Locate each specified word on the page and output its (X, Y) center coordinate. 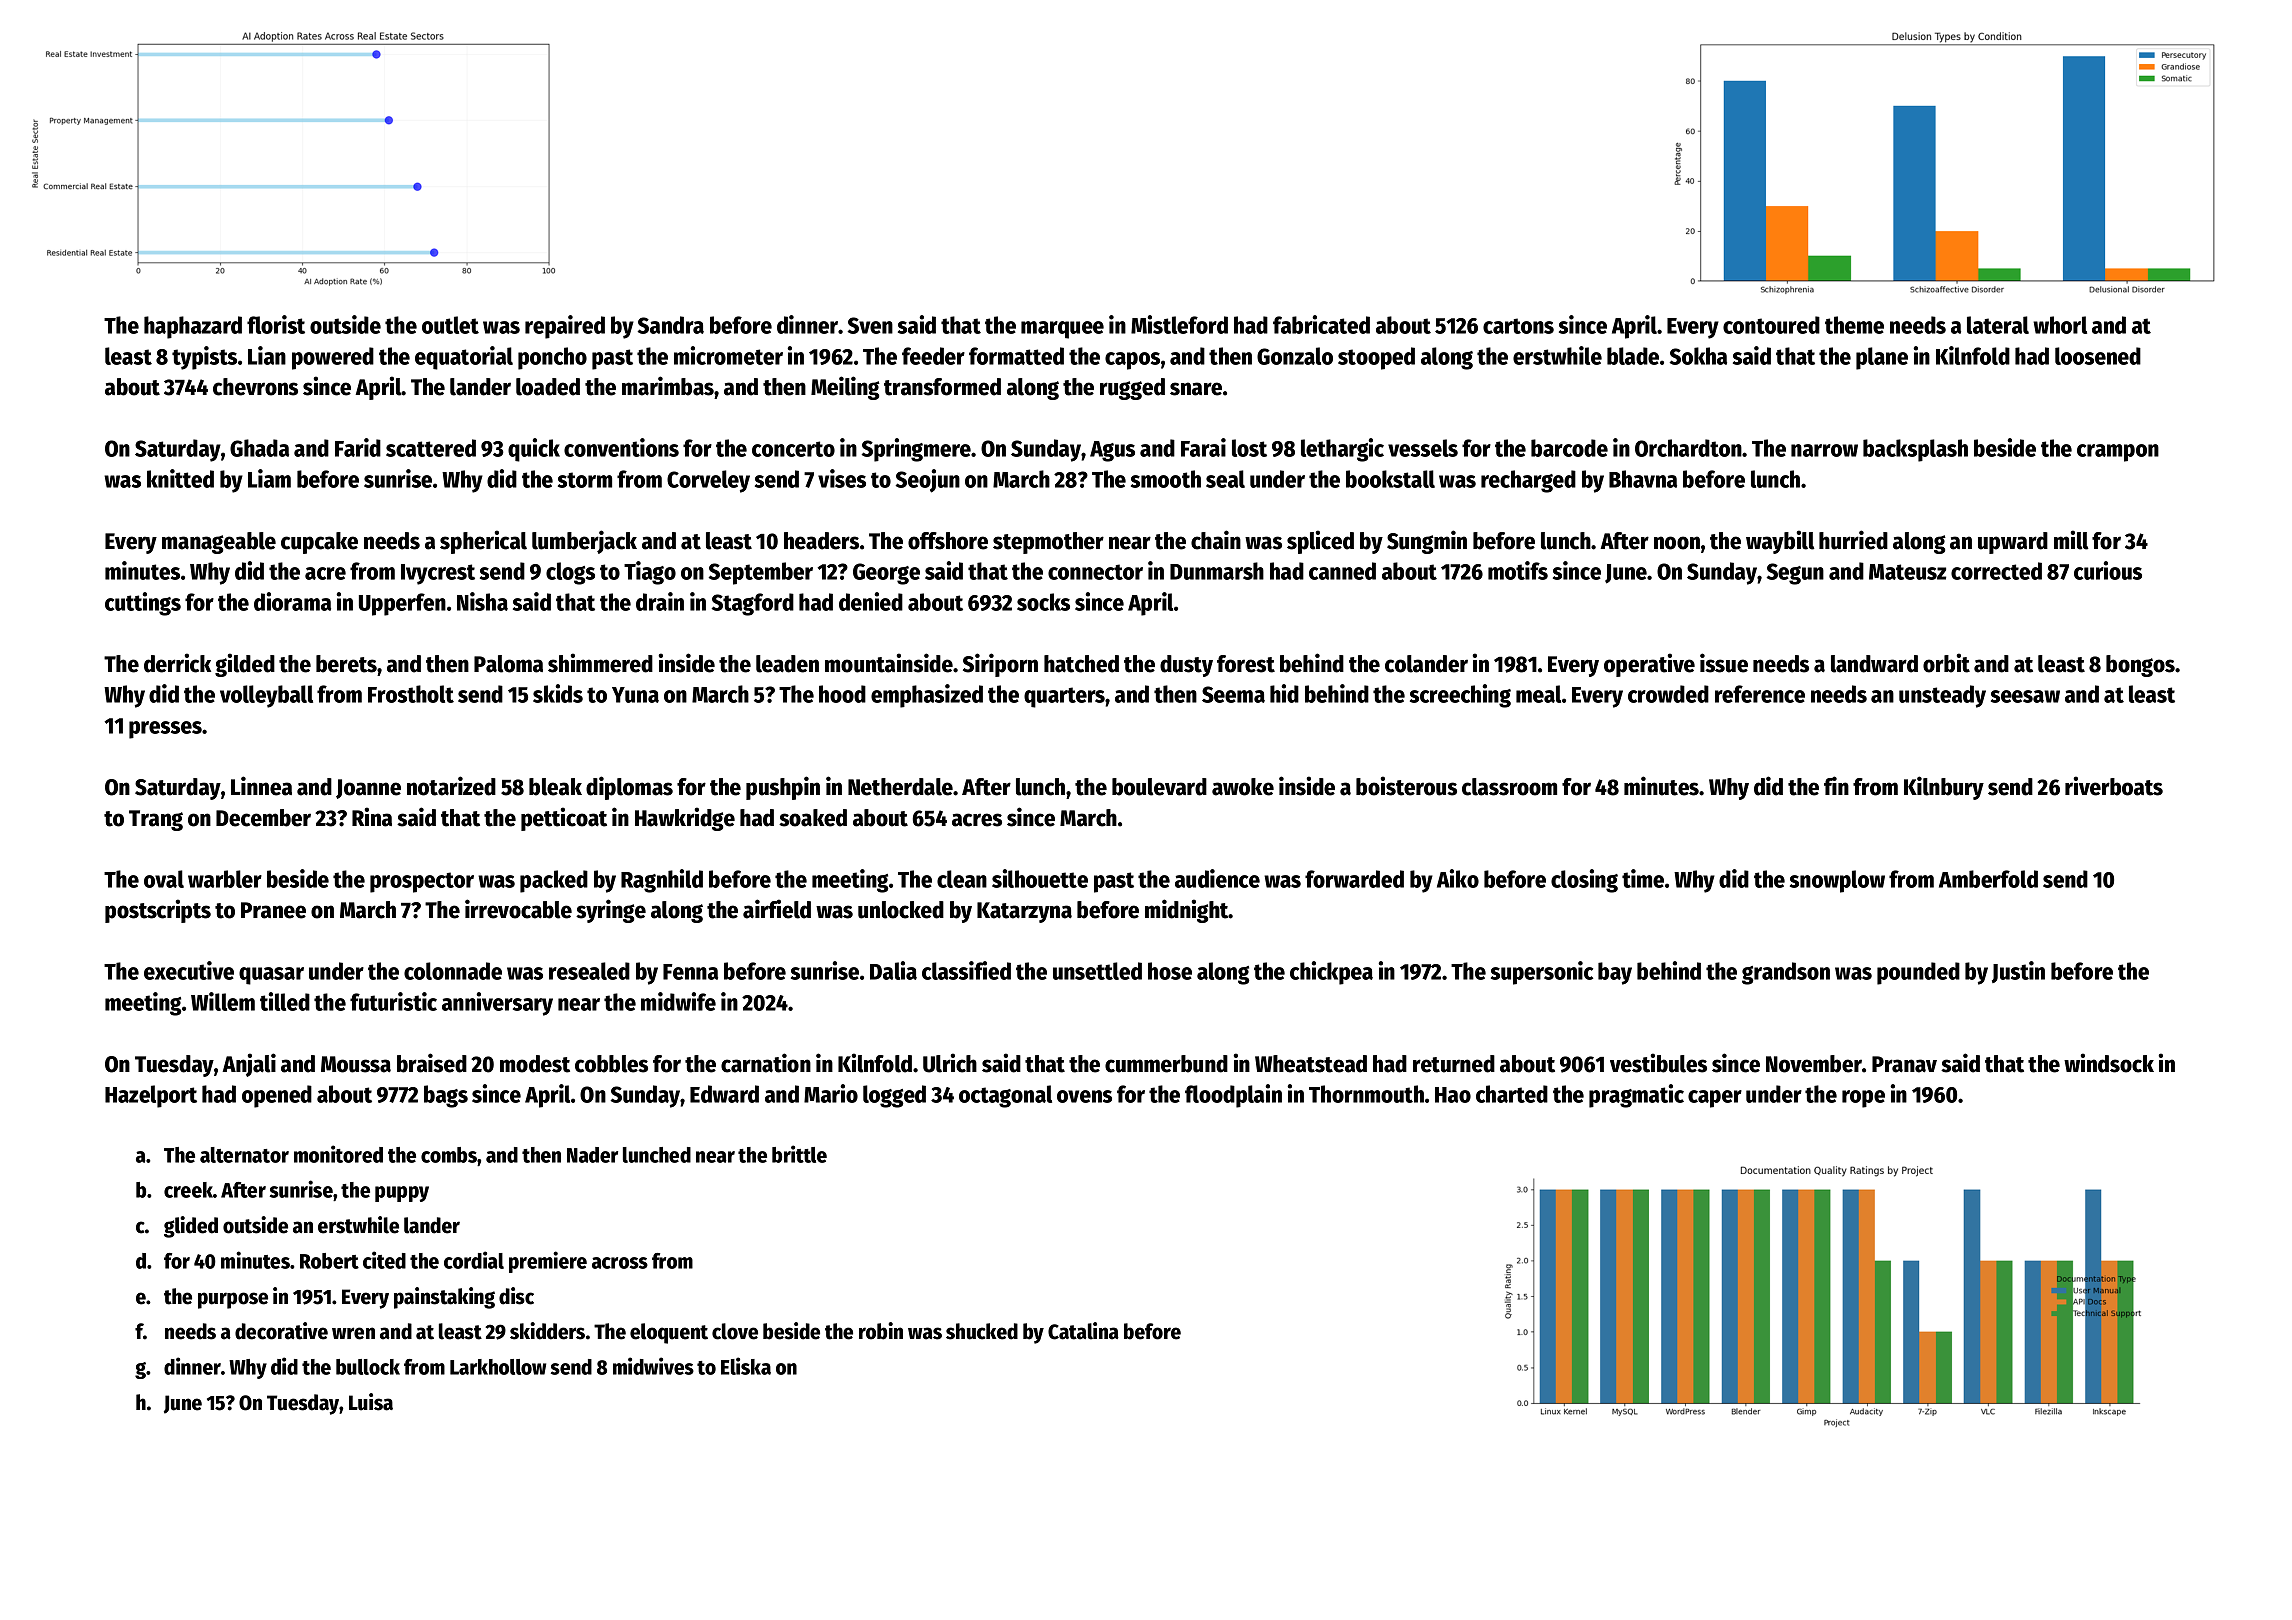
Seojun (928, 481)
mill (2071, 540)
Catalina (1083, 1331)
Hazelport (151, 1096)
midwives (653, 1366)
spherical (483, 542)
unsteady (1942, 696)
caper (1715, 1099)
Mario (831, 1093)
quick (534, 450)
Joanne (368, 789)
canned (1342, 571)
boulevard (1159, 787)
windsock (2109, 1063)
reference (1760, 694)
